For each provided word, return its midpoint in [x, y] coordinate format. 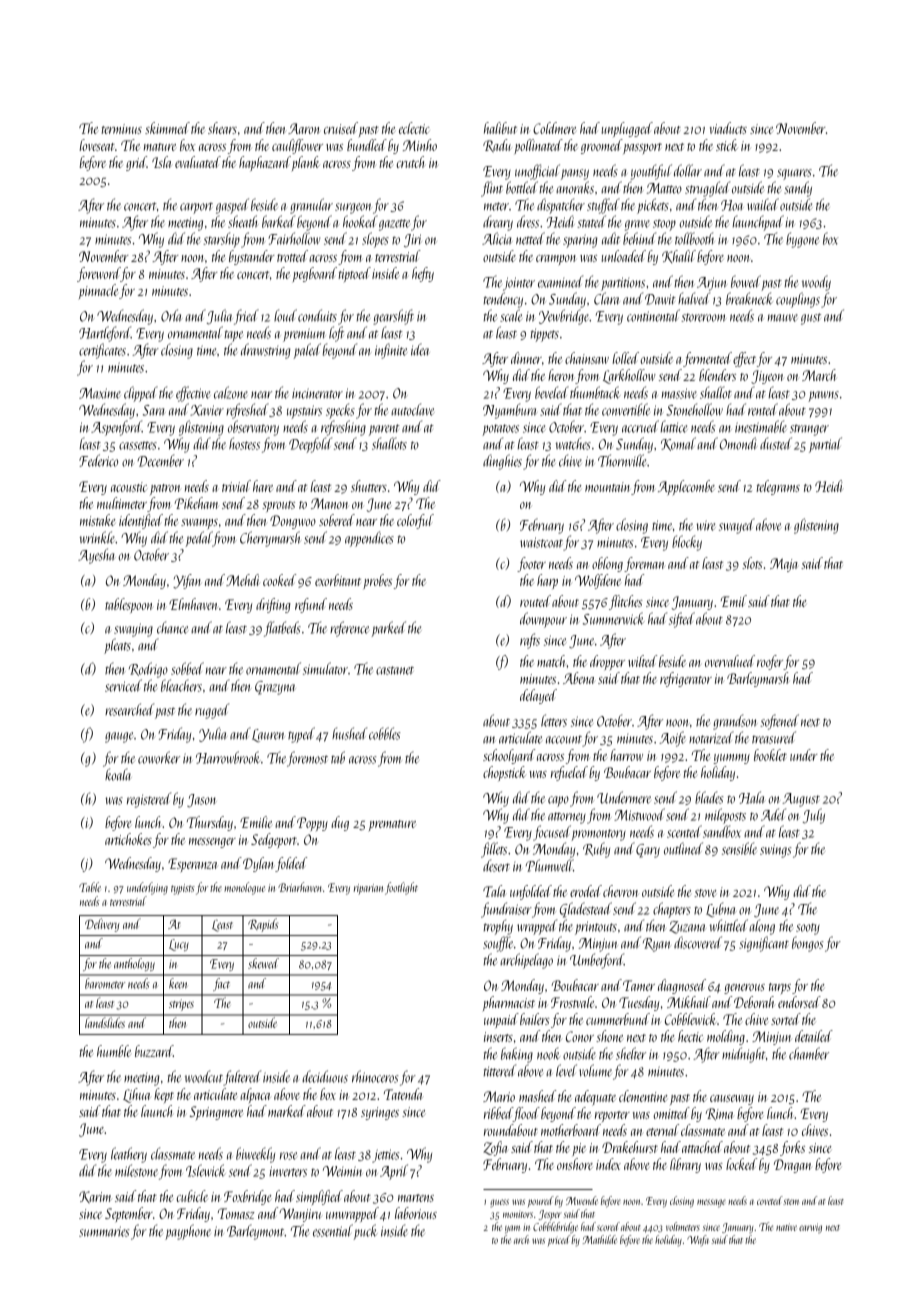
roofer [770, 662]
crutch [410, 162]
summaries [104, 1231]
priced [559, 1240]
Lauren [268, 735]
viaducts [728, 128]
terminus [121, 129]
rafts [530, 641]
